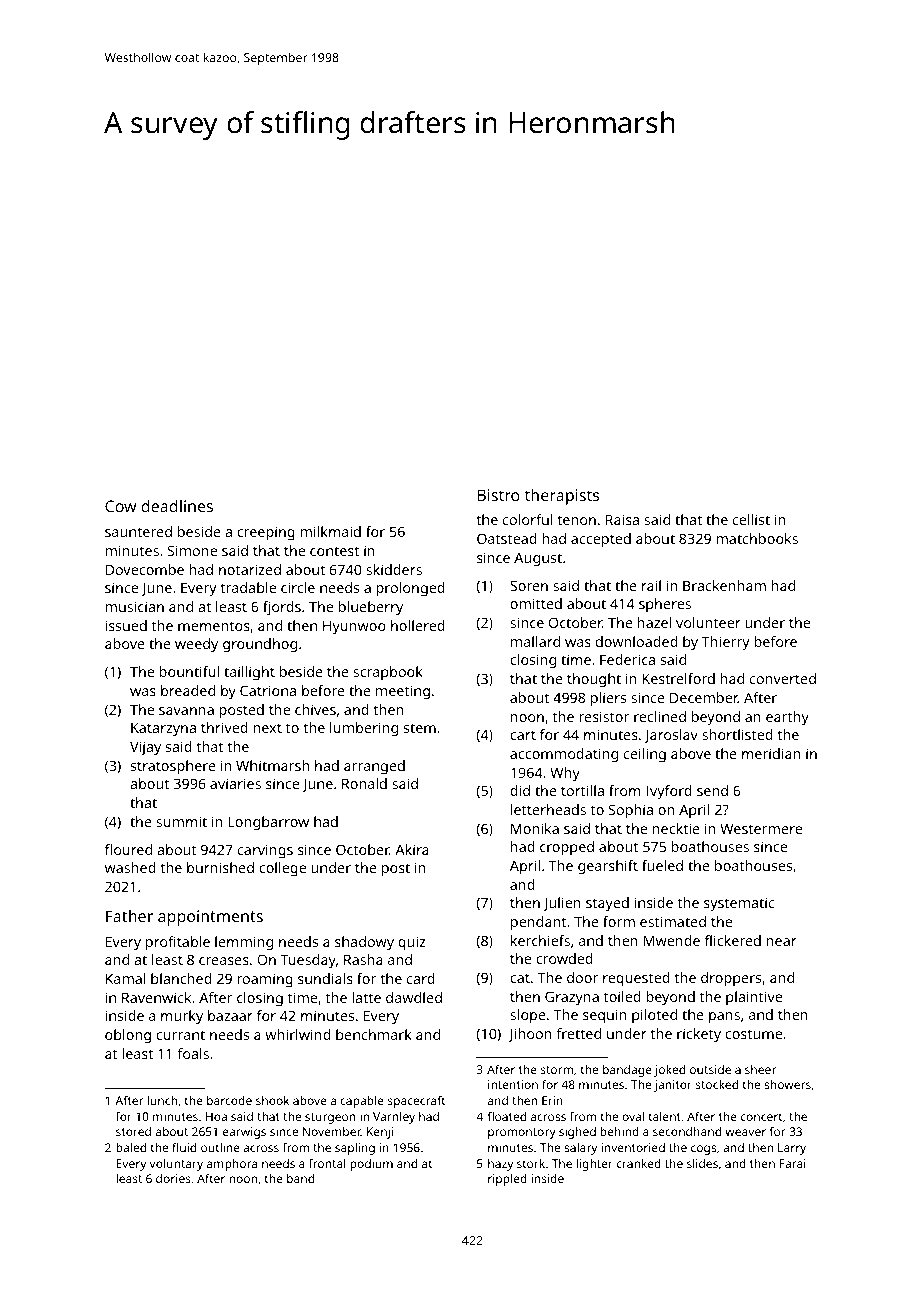 This screenshot has width=924, height=1308. What do you see at coordinates (248, 587) in the screenshot?
I see `tradable` at bounding box center [248, 587].
